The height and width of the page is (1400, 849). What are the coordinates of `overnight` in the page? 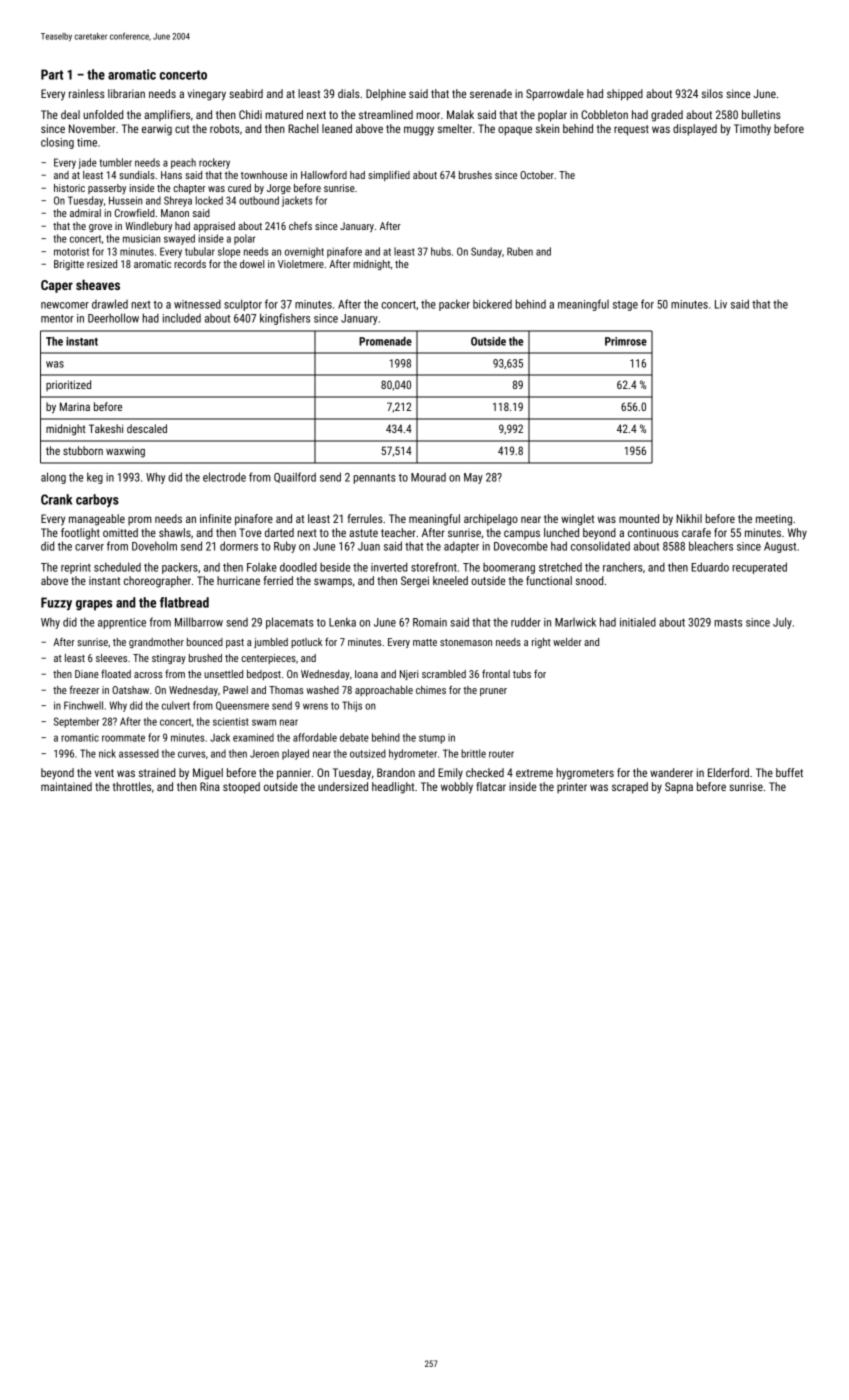 It's located at (304, 252).
